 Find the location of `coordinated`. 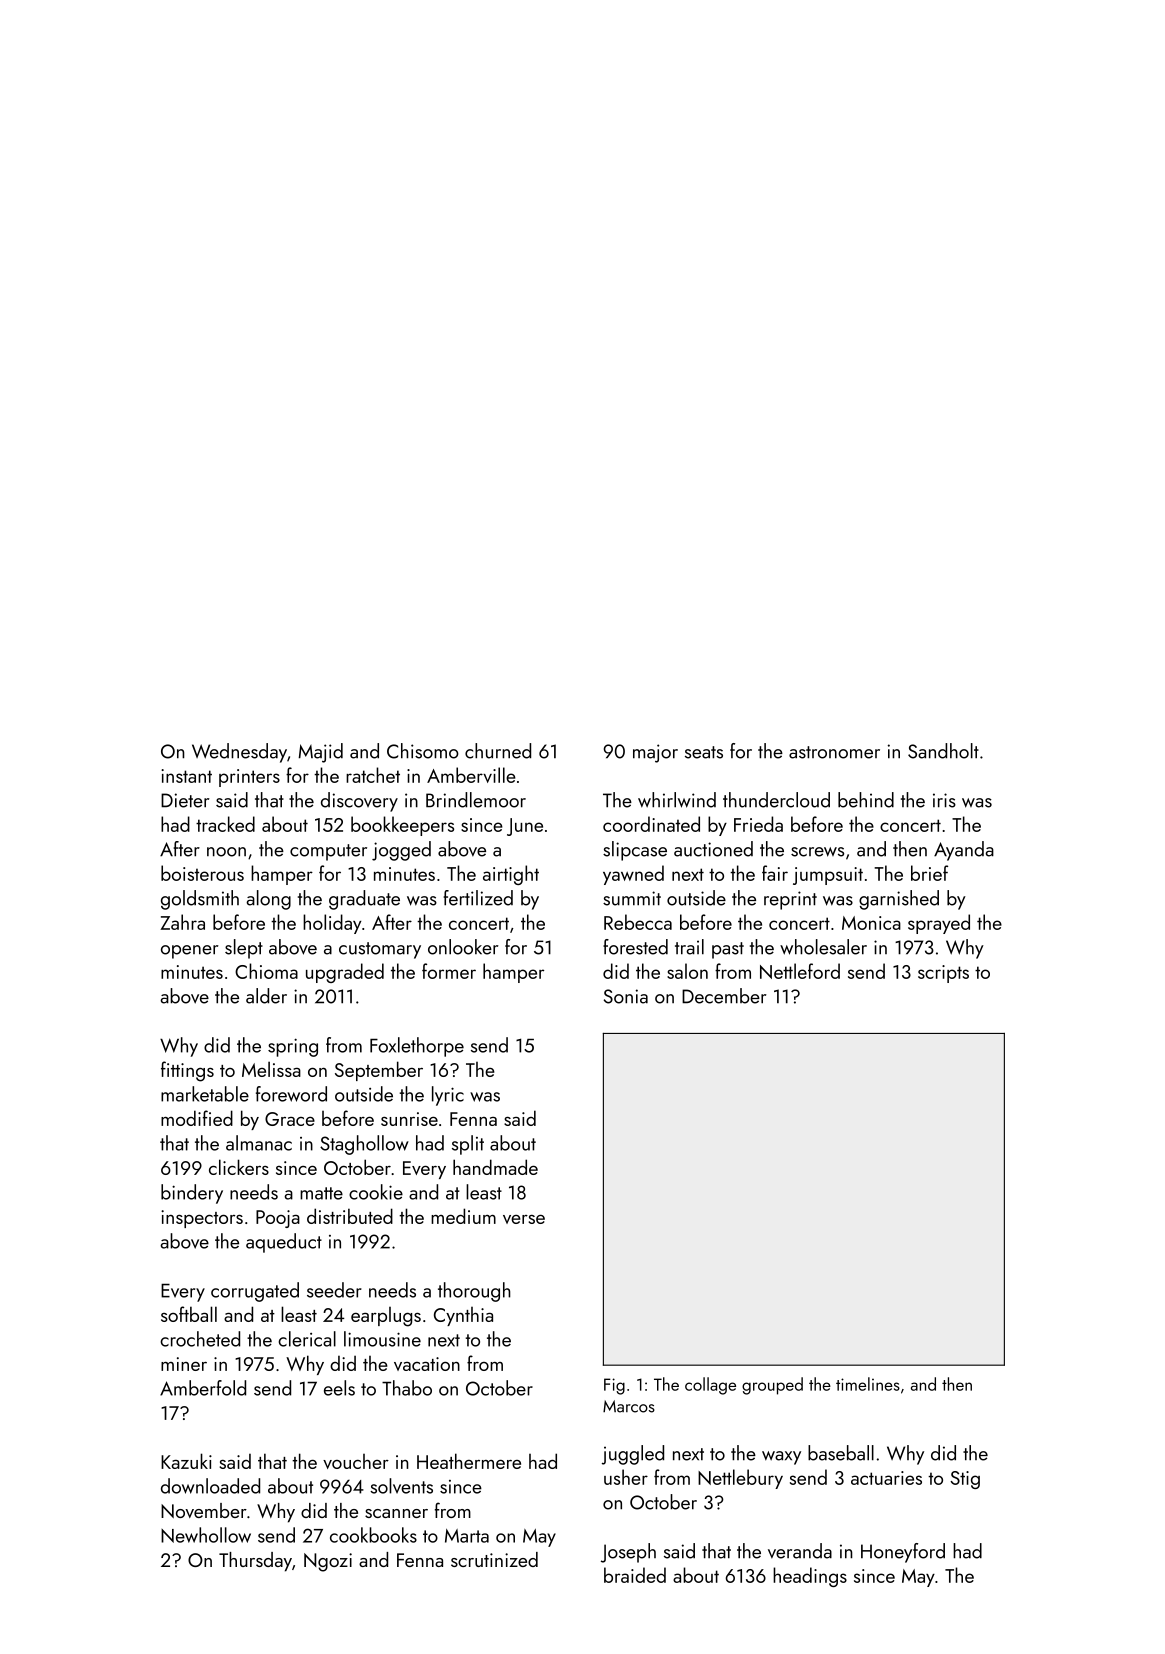

coordinated is located at coordinates (651, 824).
